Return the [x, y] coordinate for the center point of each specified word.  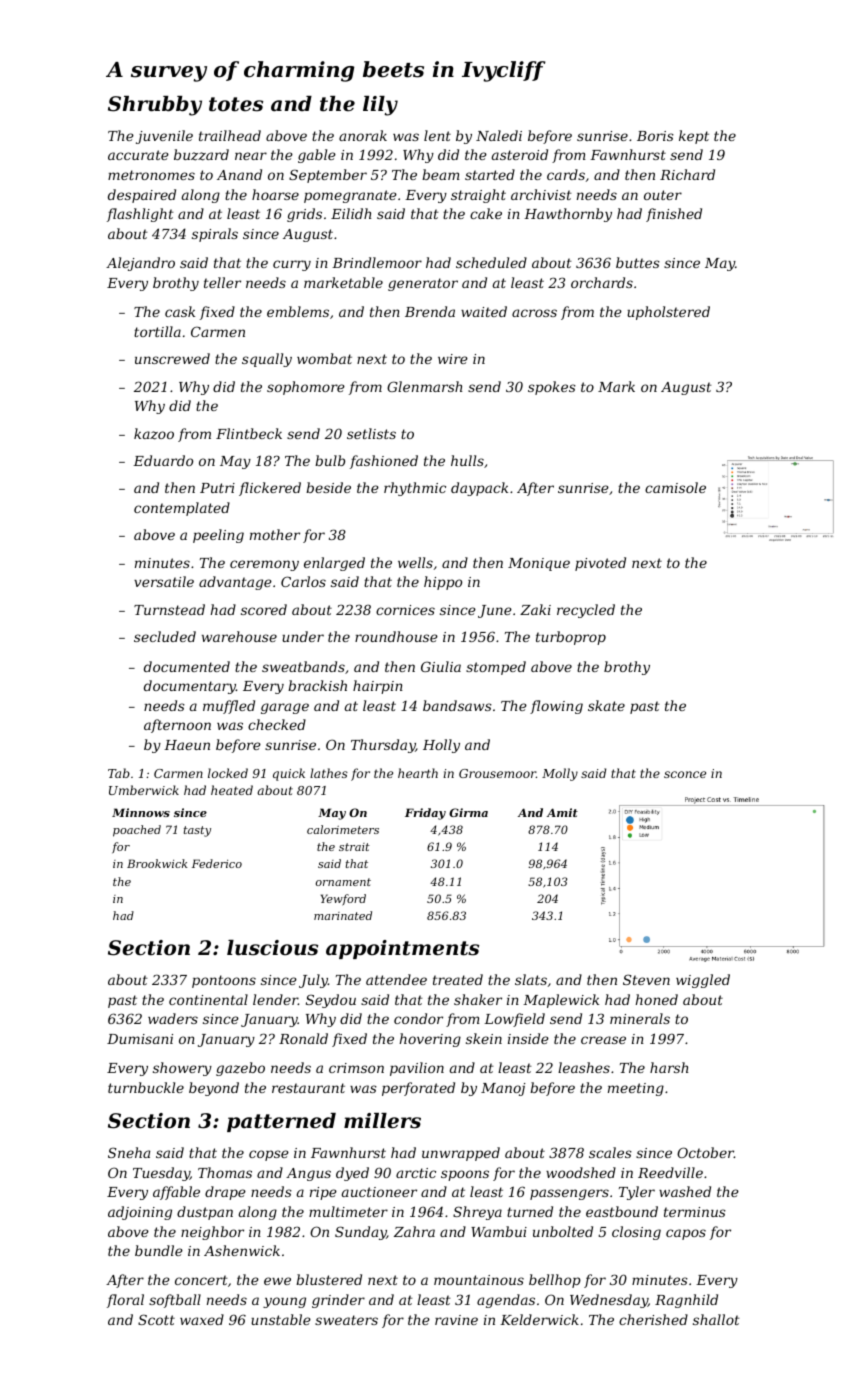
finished [674, 215]
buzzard [201, 155]
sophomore [306, 388]
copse [269, 1155]
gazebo [240, 1069]
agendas [506, 1301]
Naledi [499, 135]
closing [636, 1233]
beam [441, 174]
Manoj [503, 1089]
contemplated [182, 509]
